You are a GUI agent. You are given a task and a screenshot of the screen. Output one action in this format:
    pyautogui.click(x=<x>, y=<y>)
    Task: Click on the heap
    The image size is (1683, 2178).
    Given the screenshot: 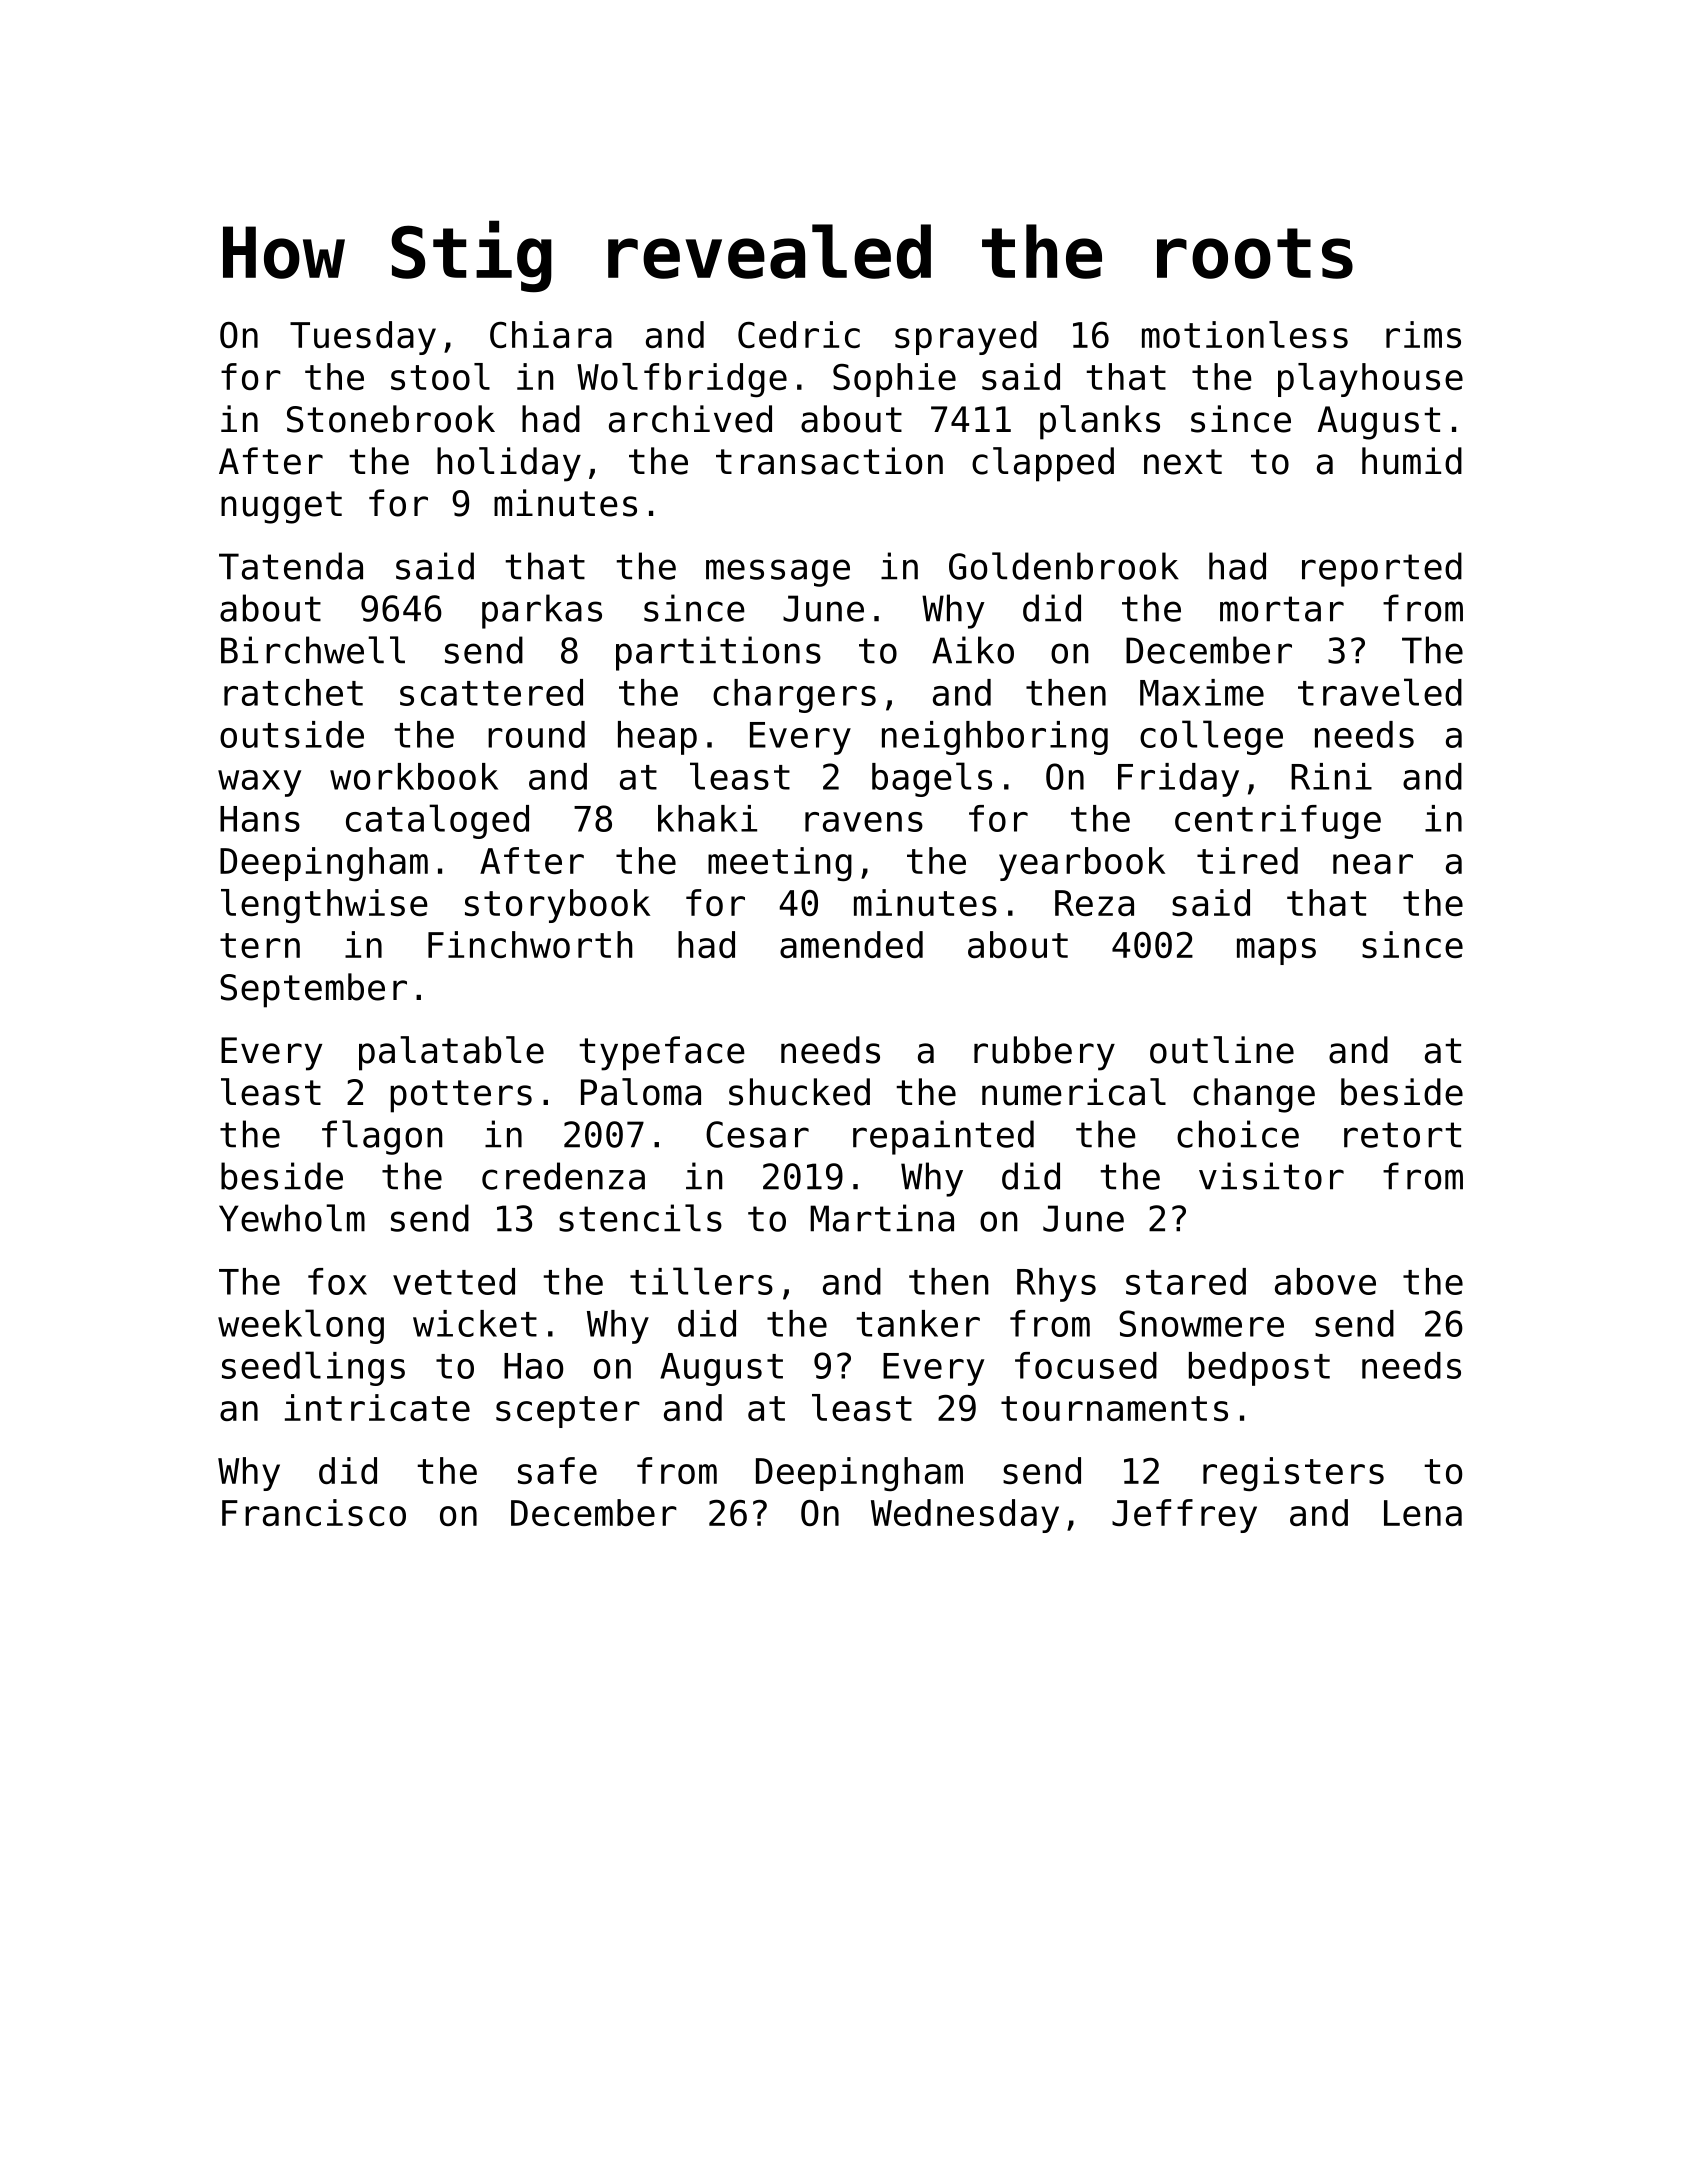 What is the action you would take?
    pyautogui.click(x=657, y=738)
